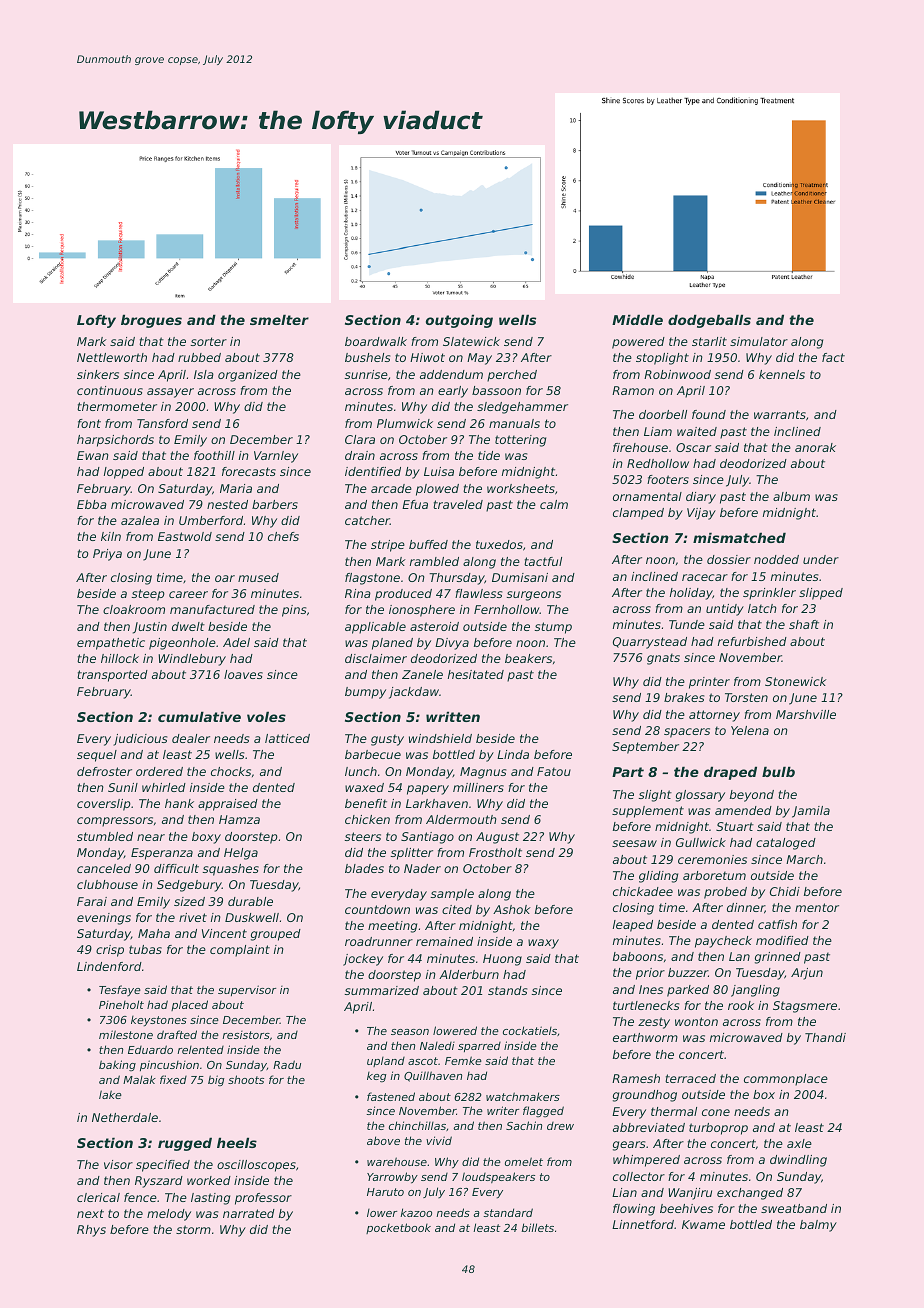  What do you see at coordinates (415, 504) in the screenshot?
I see `Efua` at bounding box center [415, 504].
